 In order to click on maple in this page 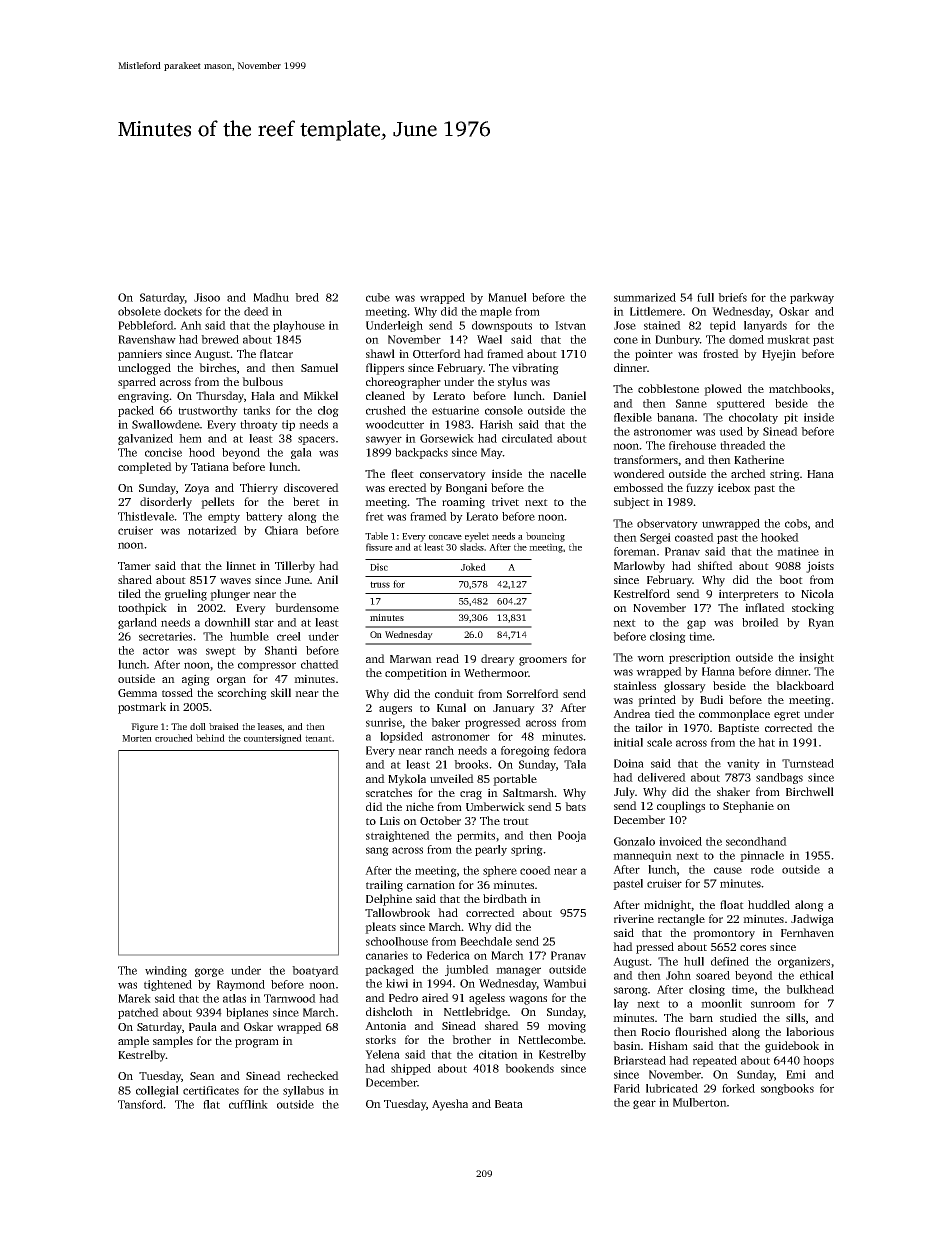, I will do `click(496, 312)`.
